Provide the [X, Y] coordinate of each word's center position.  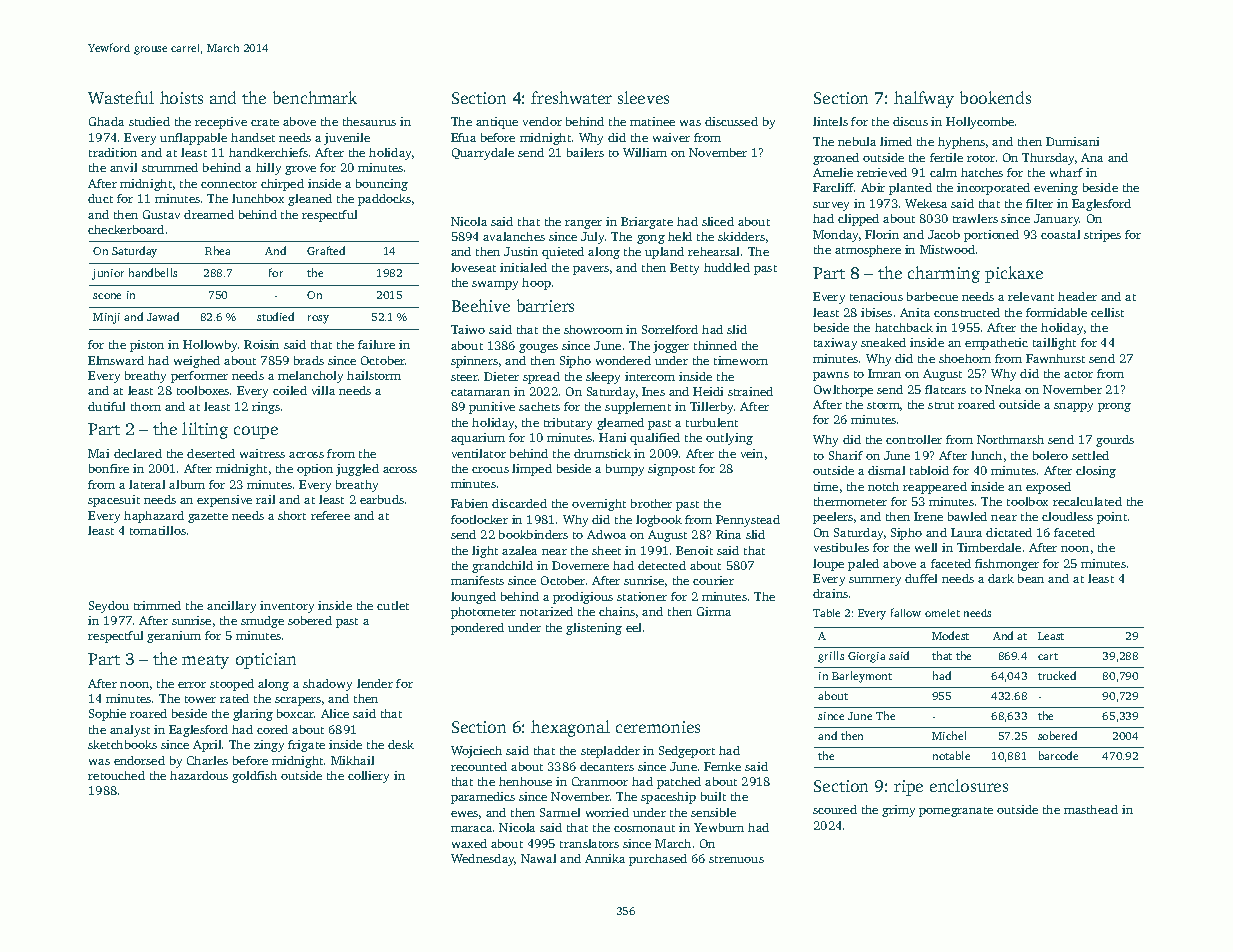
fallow [906, 612]
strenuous [736, 859]
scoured [835, 809]
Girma [714, 611]
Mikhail [352, 760]
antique [497, 123]
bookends [995, 97]
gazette [208, 518]
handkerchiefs [268, 152]
